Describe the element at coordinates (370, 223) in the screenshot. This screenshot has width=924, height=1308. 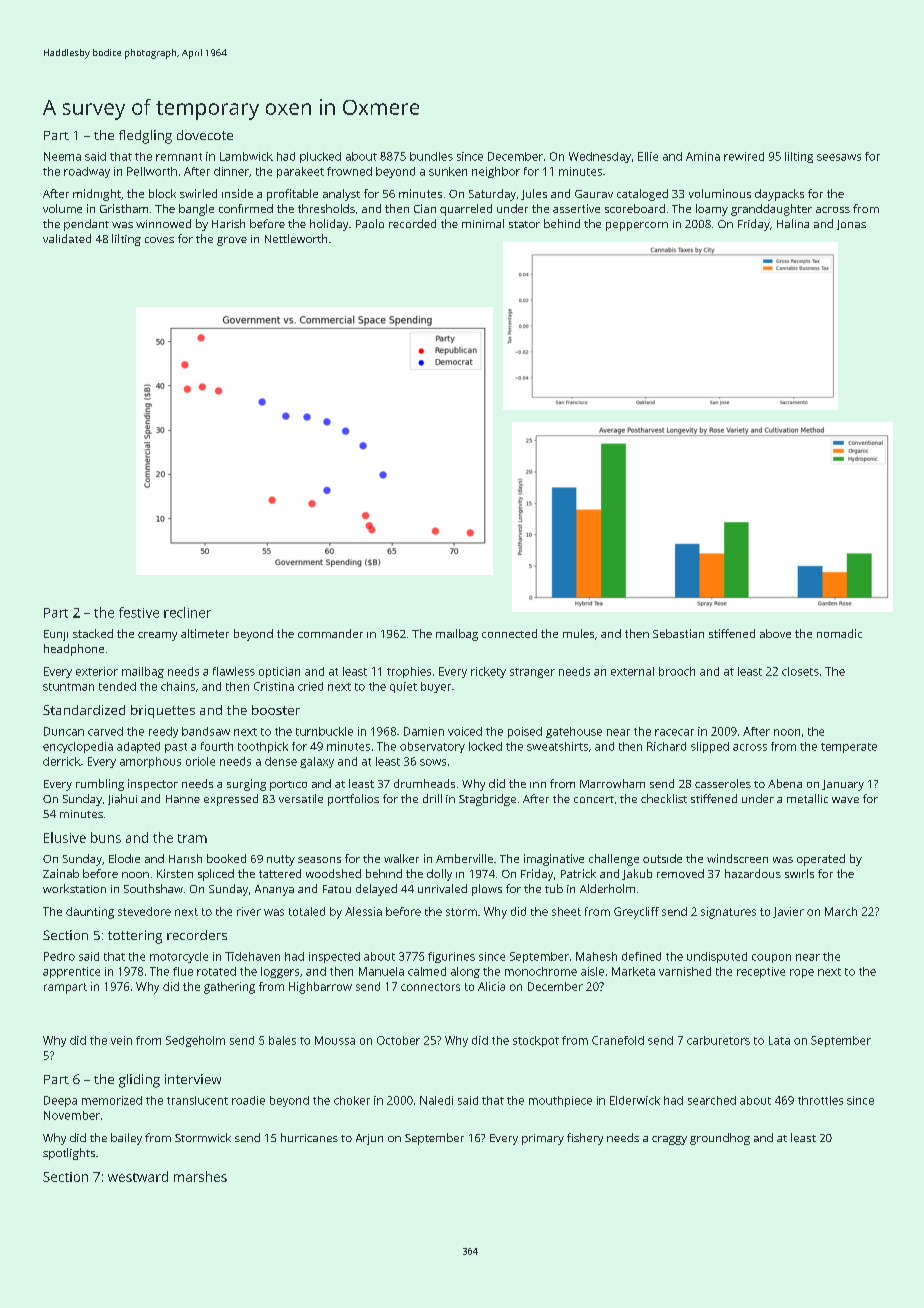
I see `Paolo` at that location.
